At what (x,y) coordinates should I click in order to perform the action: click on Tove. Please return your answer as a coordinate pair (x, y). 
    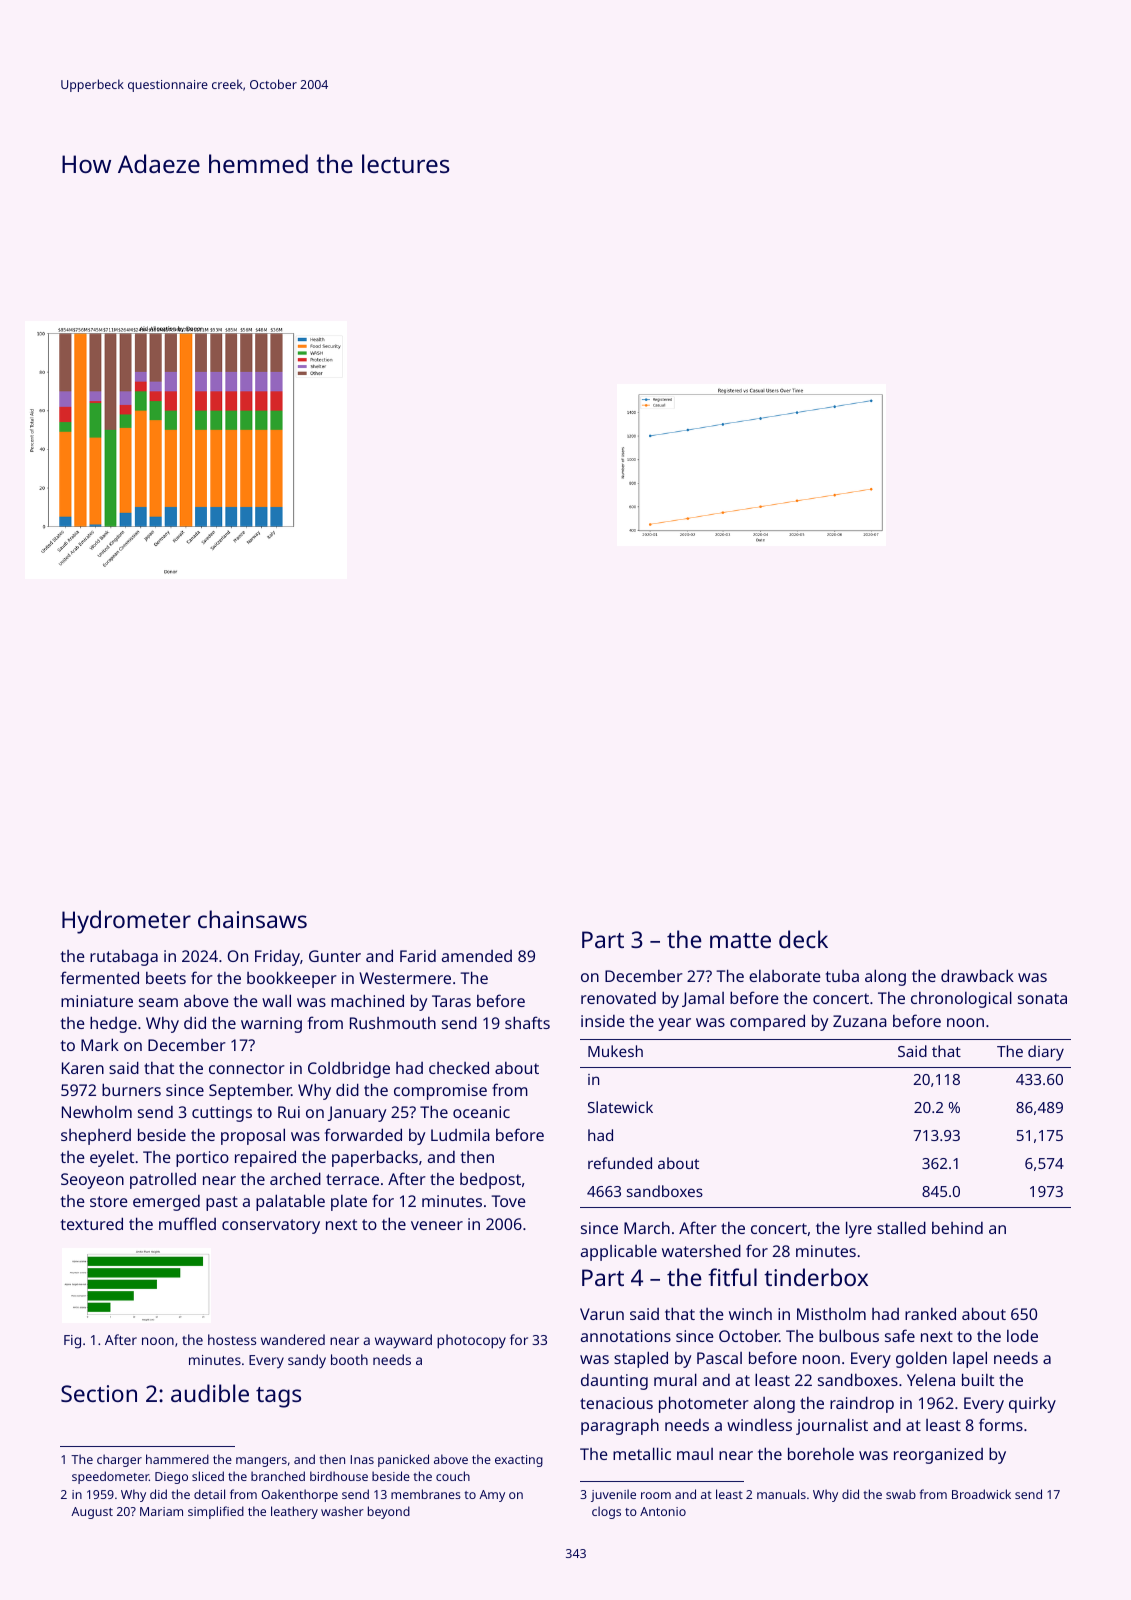
    Looking at the image, I should click on (508, 1201).
